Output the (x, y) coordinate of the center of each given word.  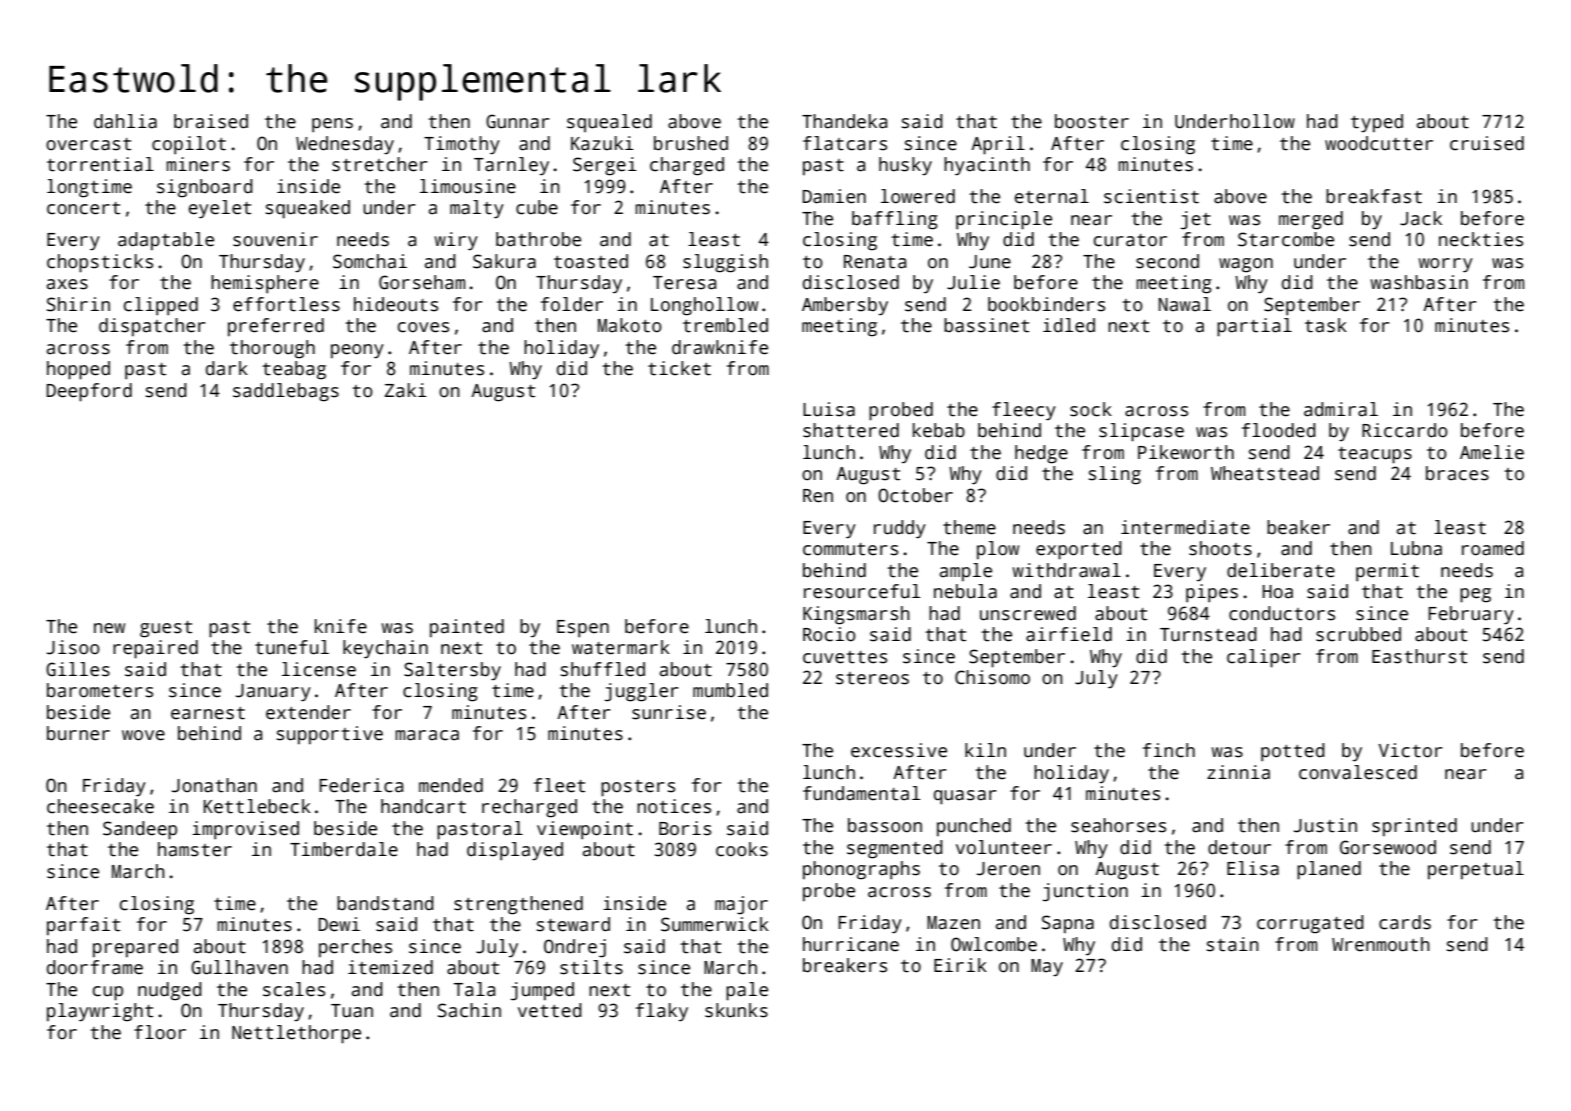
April (998, 145)
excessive (899, 750)
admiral (1341, 409)
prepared (135, 948)
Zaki (406, 390)
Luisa (829, 409)
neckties (1481, 239)
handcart (423, 806)
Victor (1410, 750)
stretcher (380, 164)
